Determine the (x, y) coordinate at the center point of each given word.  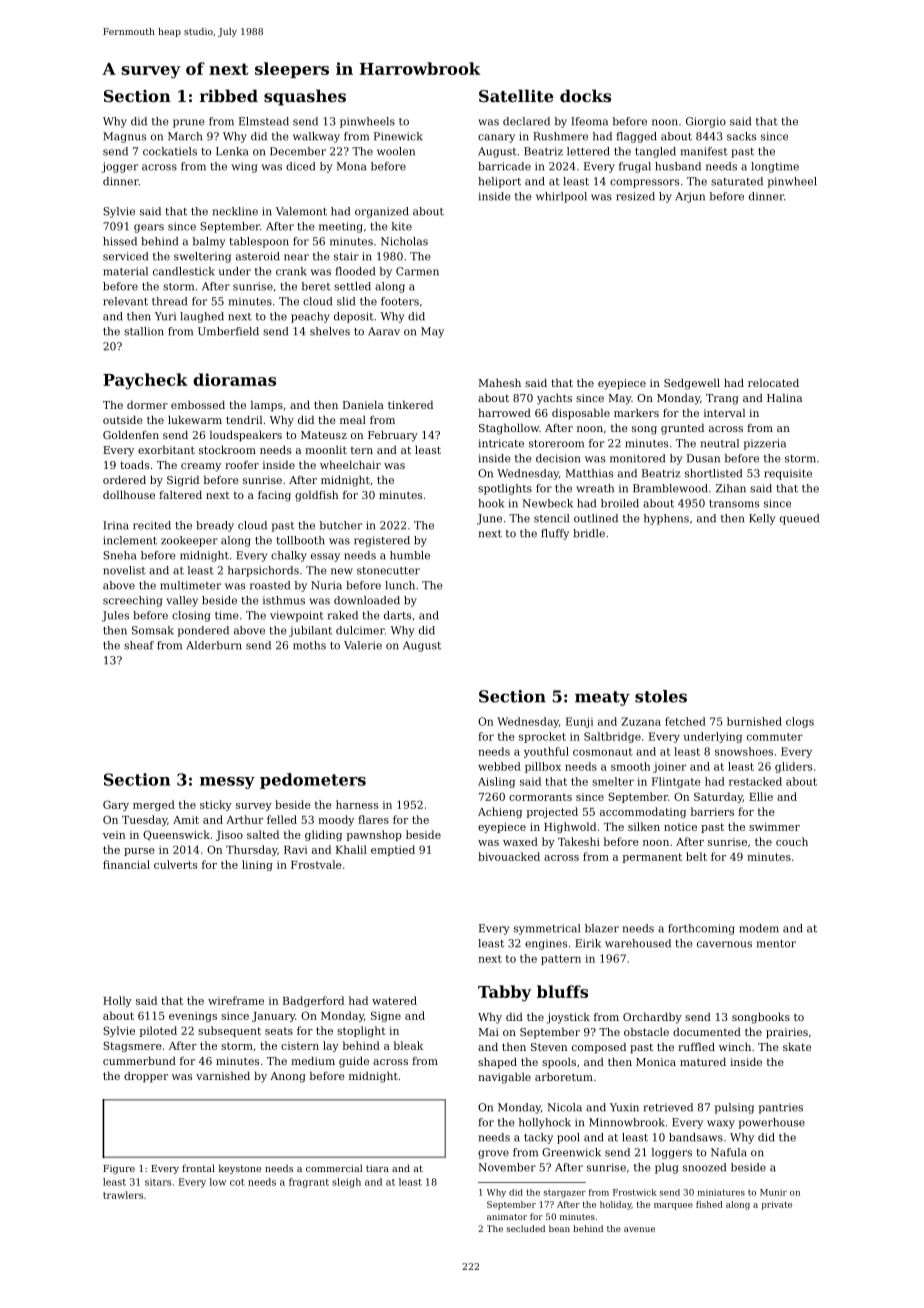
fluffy (555, 534)
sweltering (202, 257)
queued (799, 519)
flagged (637, 137)
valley (182, 601)
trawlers (123, 1195)
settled (352, 286)
